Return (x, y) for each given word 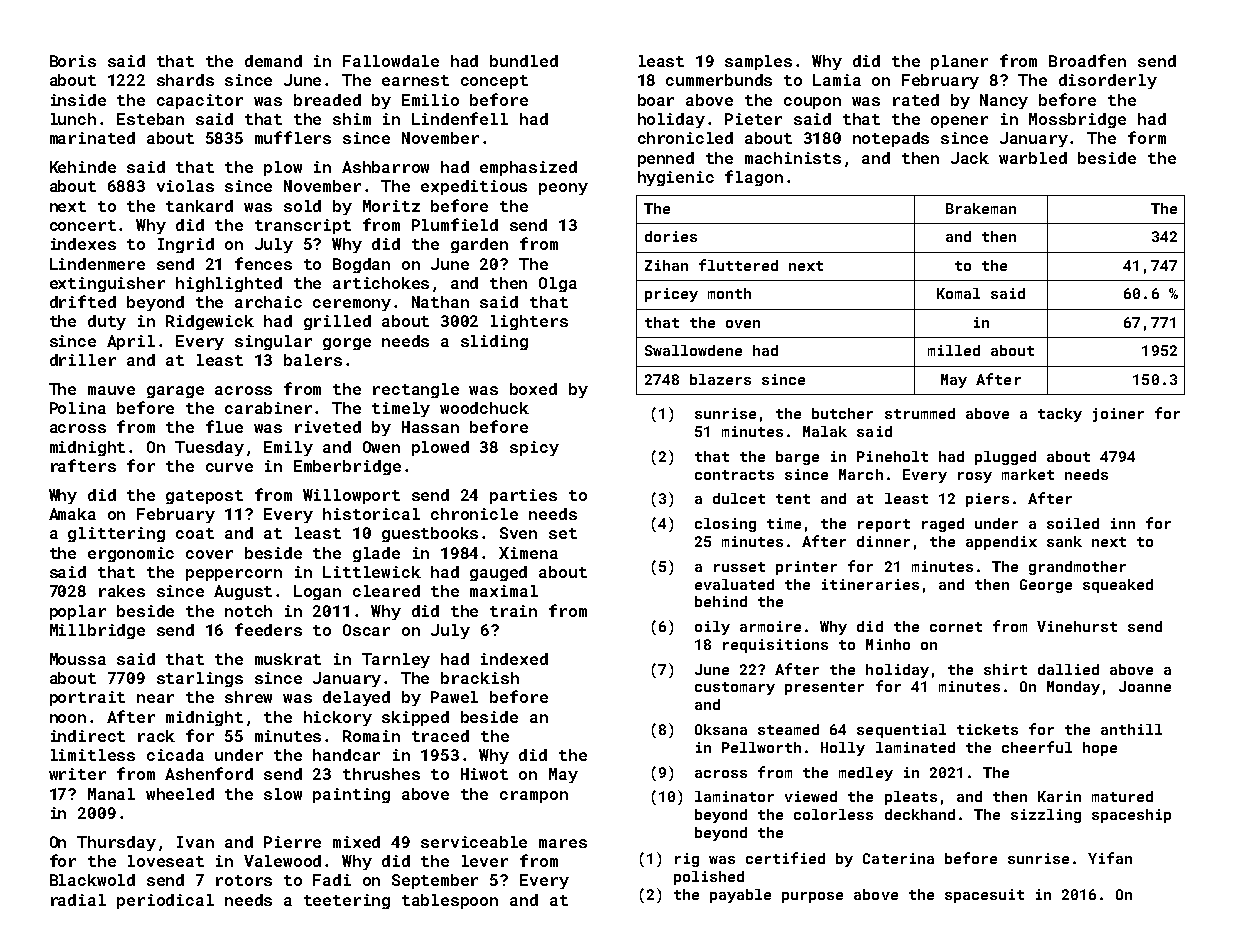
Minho (888, 644)
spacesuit (984, 896)
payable (740, 896)
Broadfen (1087, 60)
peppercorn (234, 575)
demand (273, 61)
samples (758, 62)
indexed (514, 659)
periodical (165, 901)
